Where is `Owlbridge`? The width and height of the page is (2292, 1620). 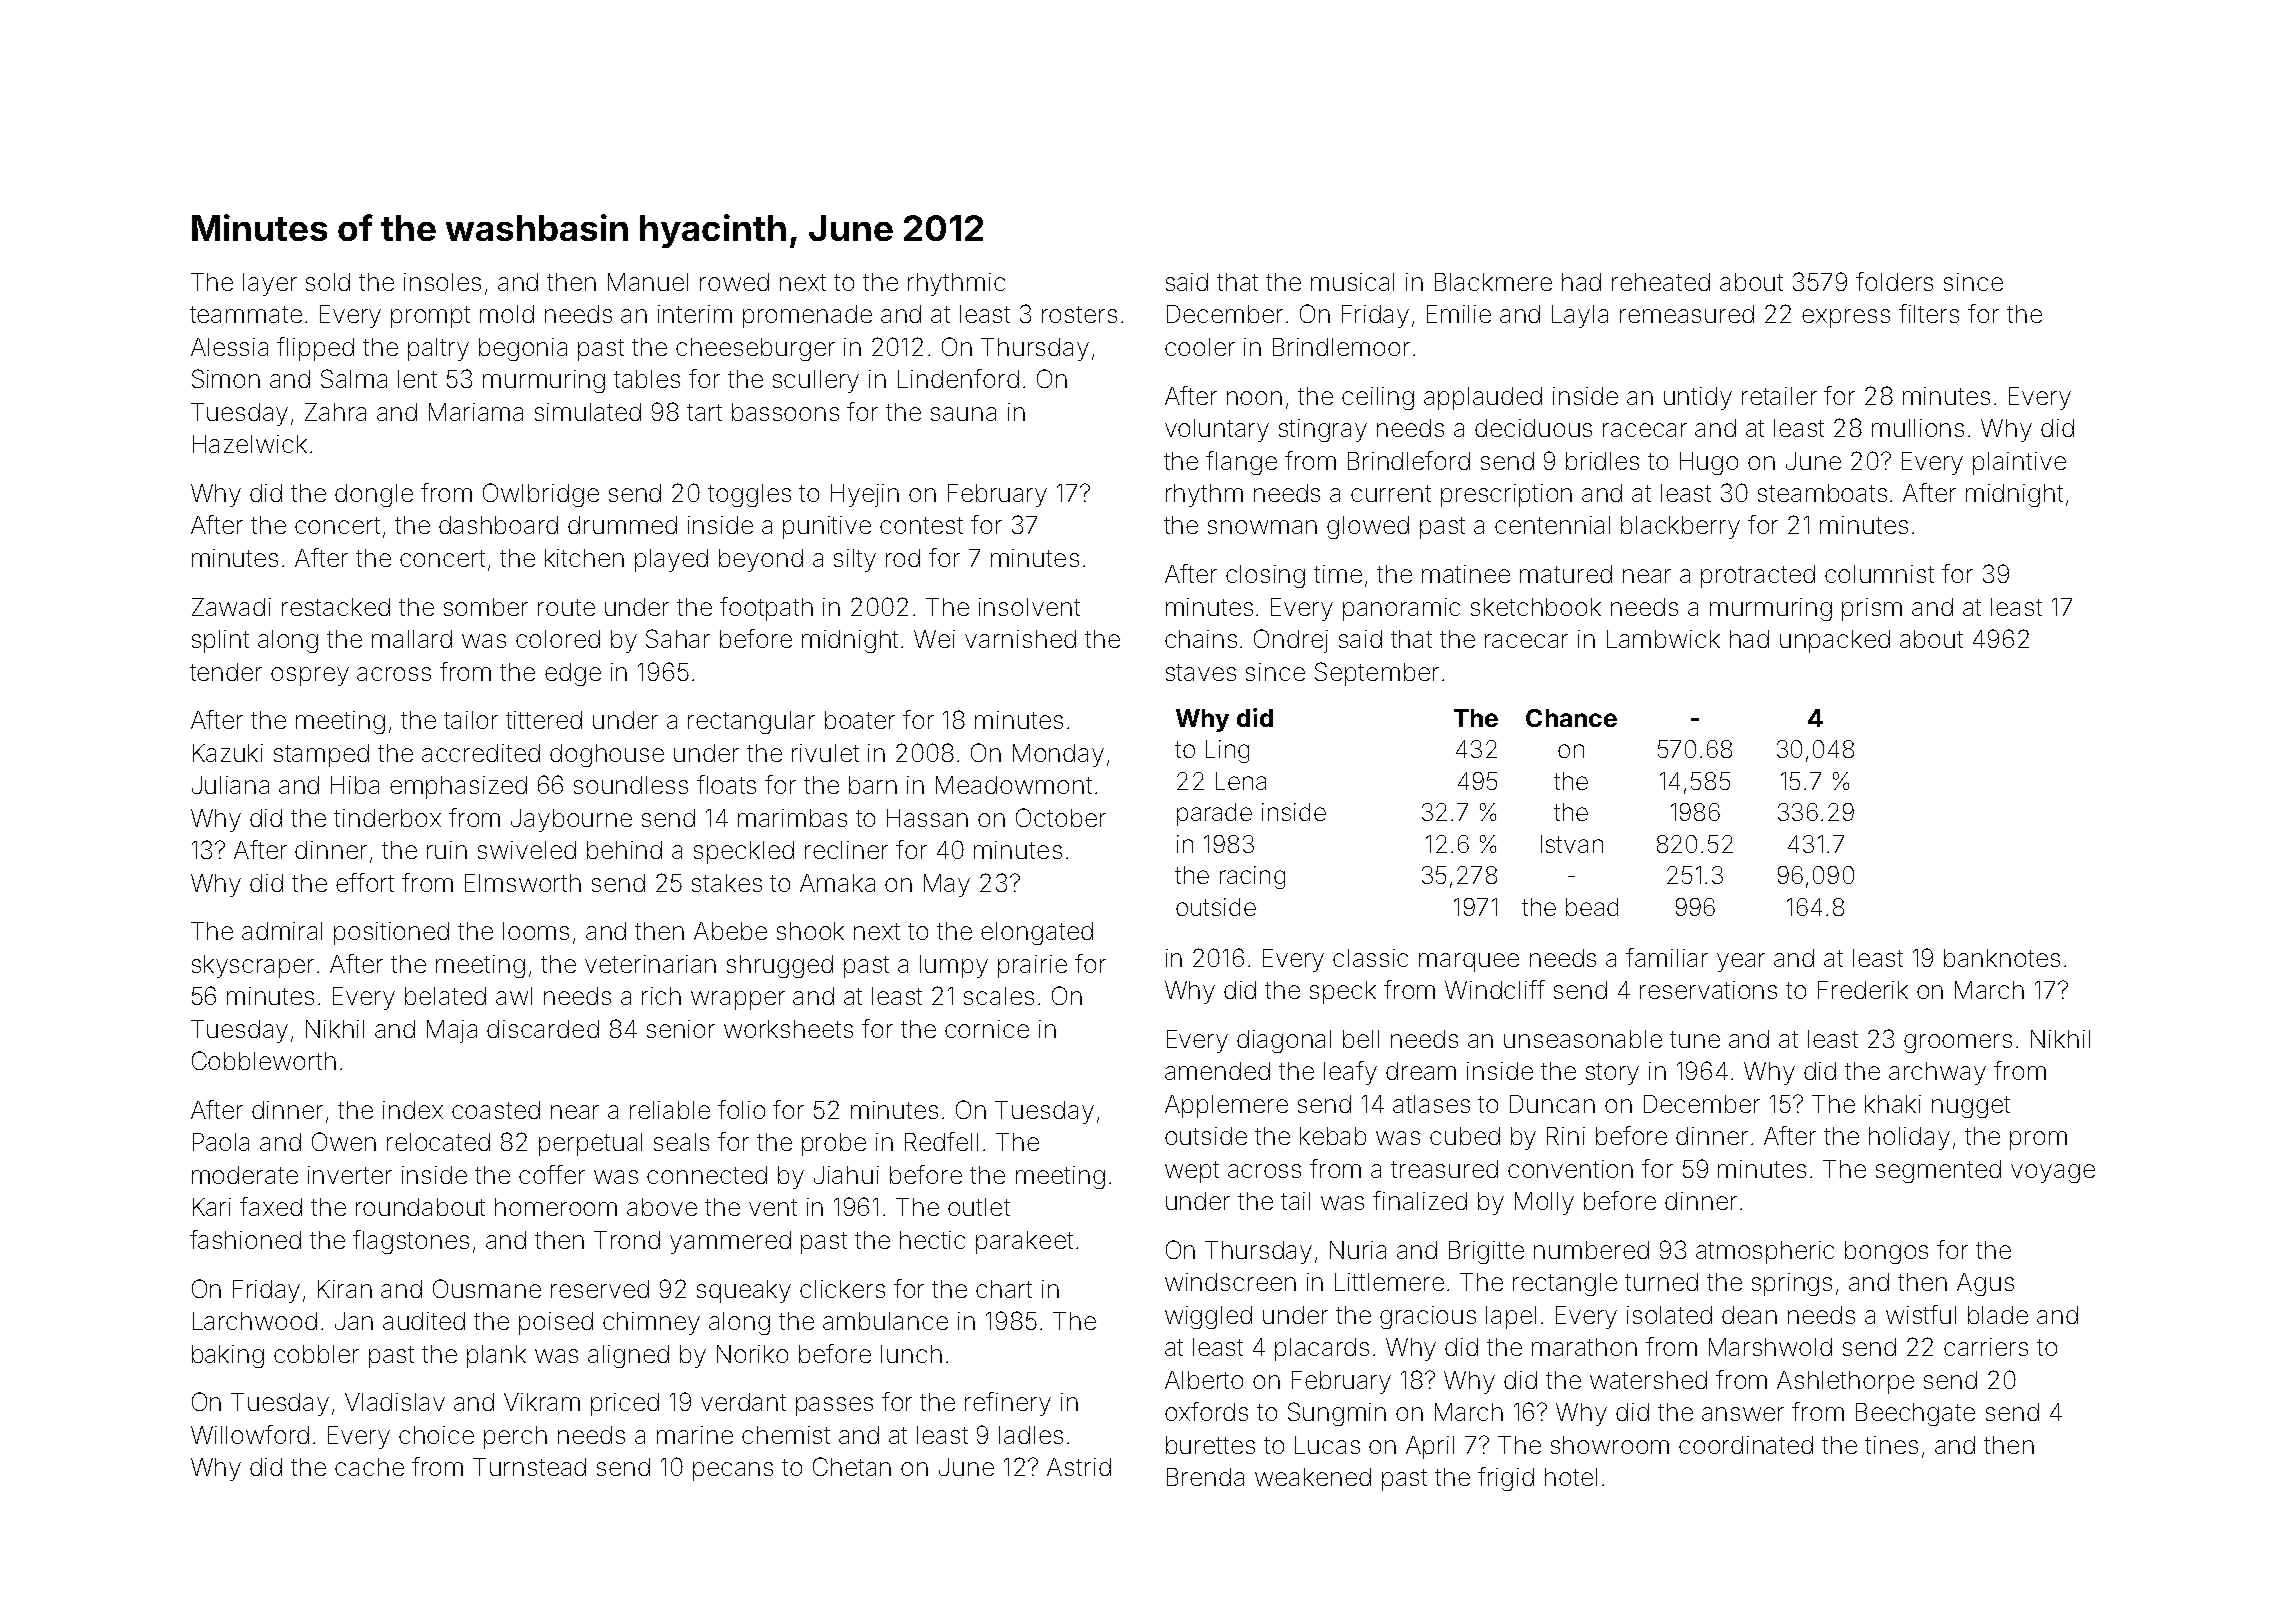
Owlbridge is located at coordinates (541, 495).
